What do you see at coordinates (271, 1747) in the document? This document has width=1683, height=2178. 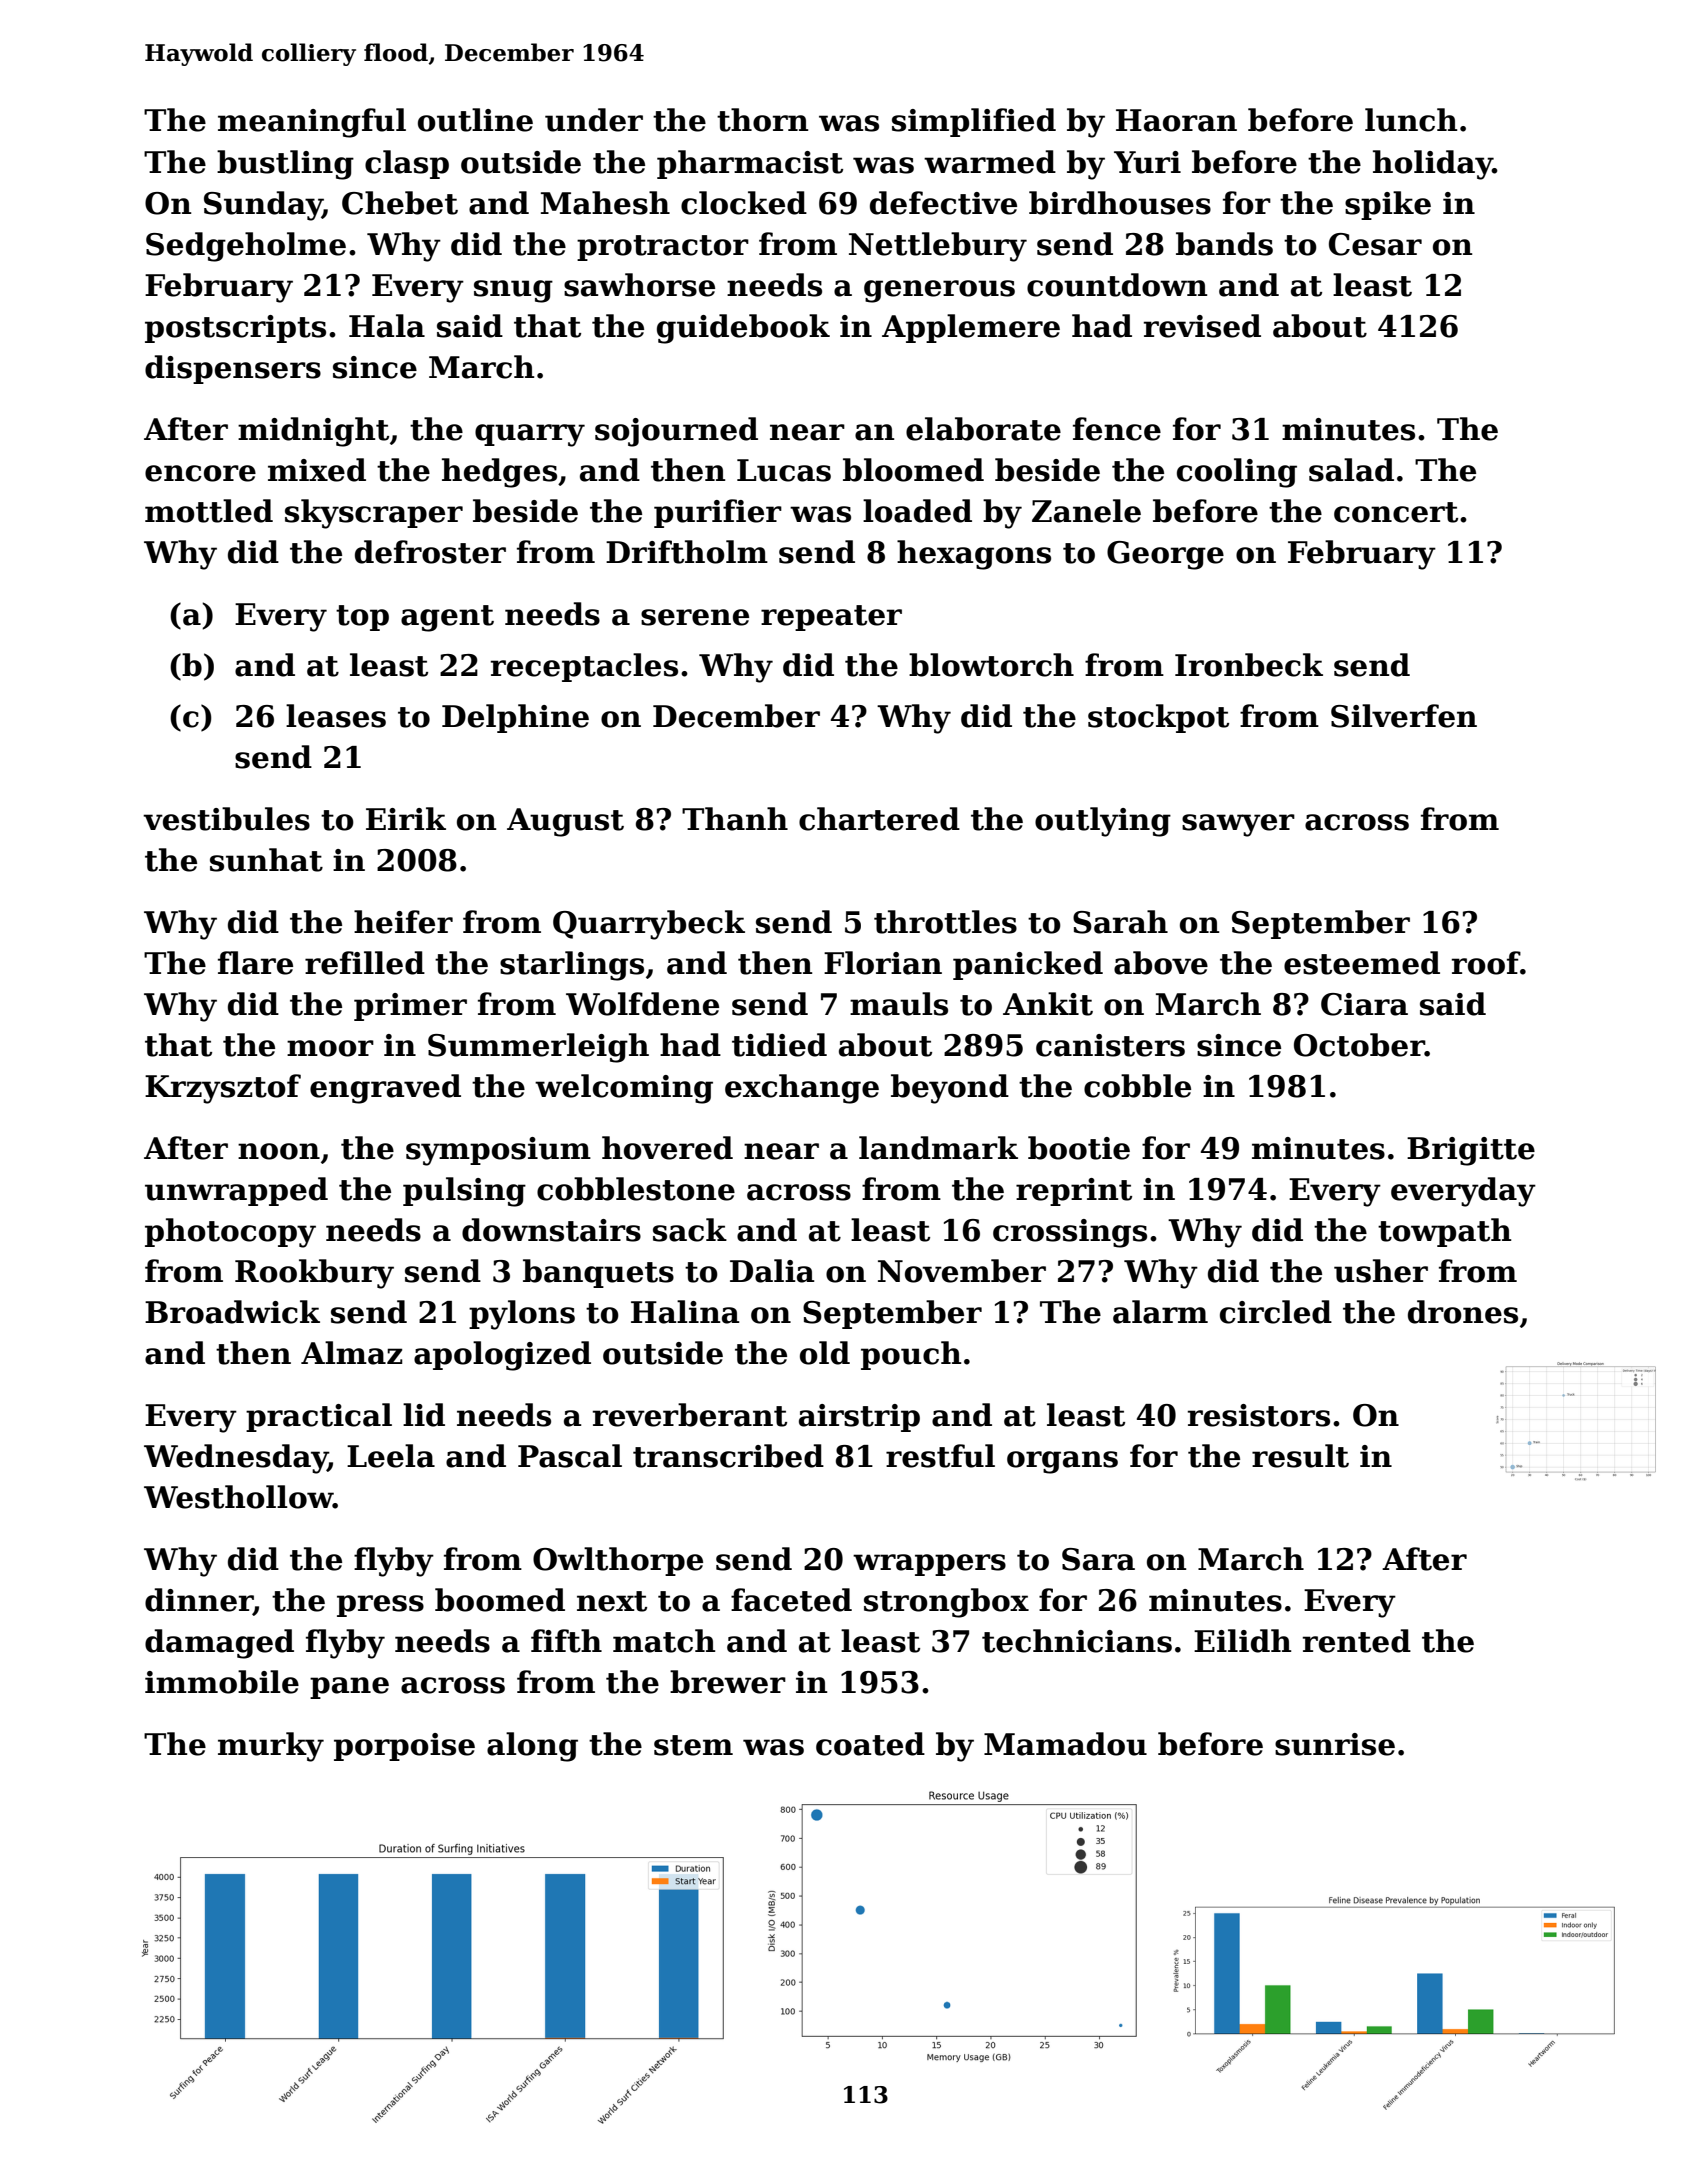 I see `murky` at bounding box center [271, 1747].
